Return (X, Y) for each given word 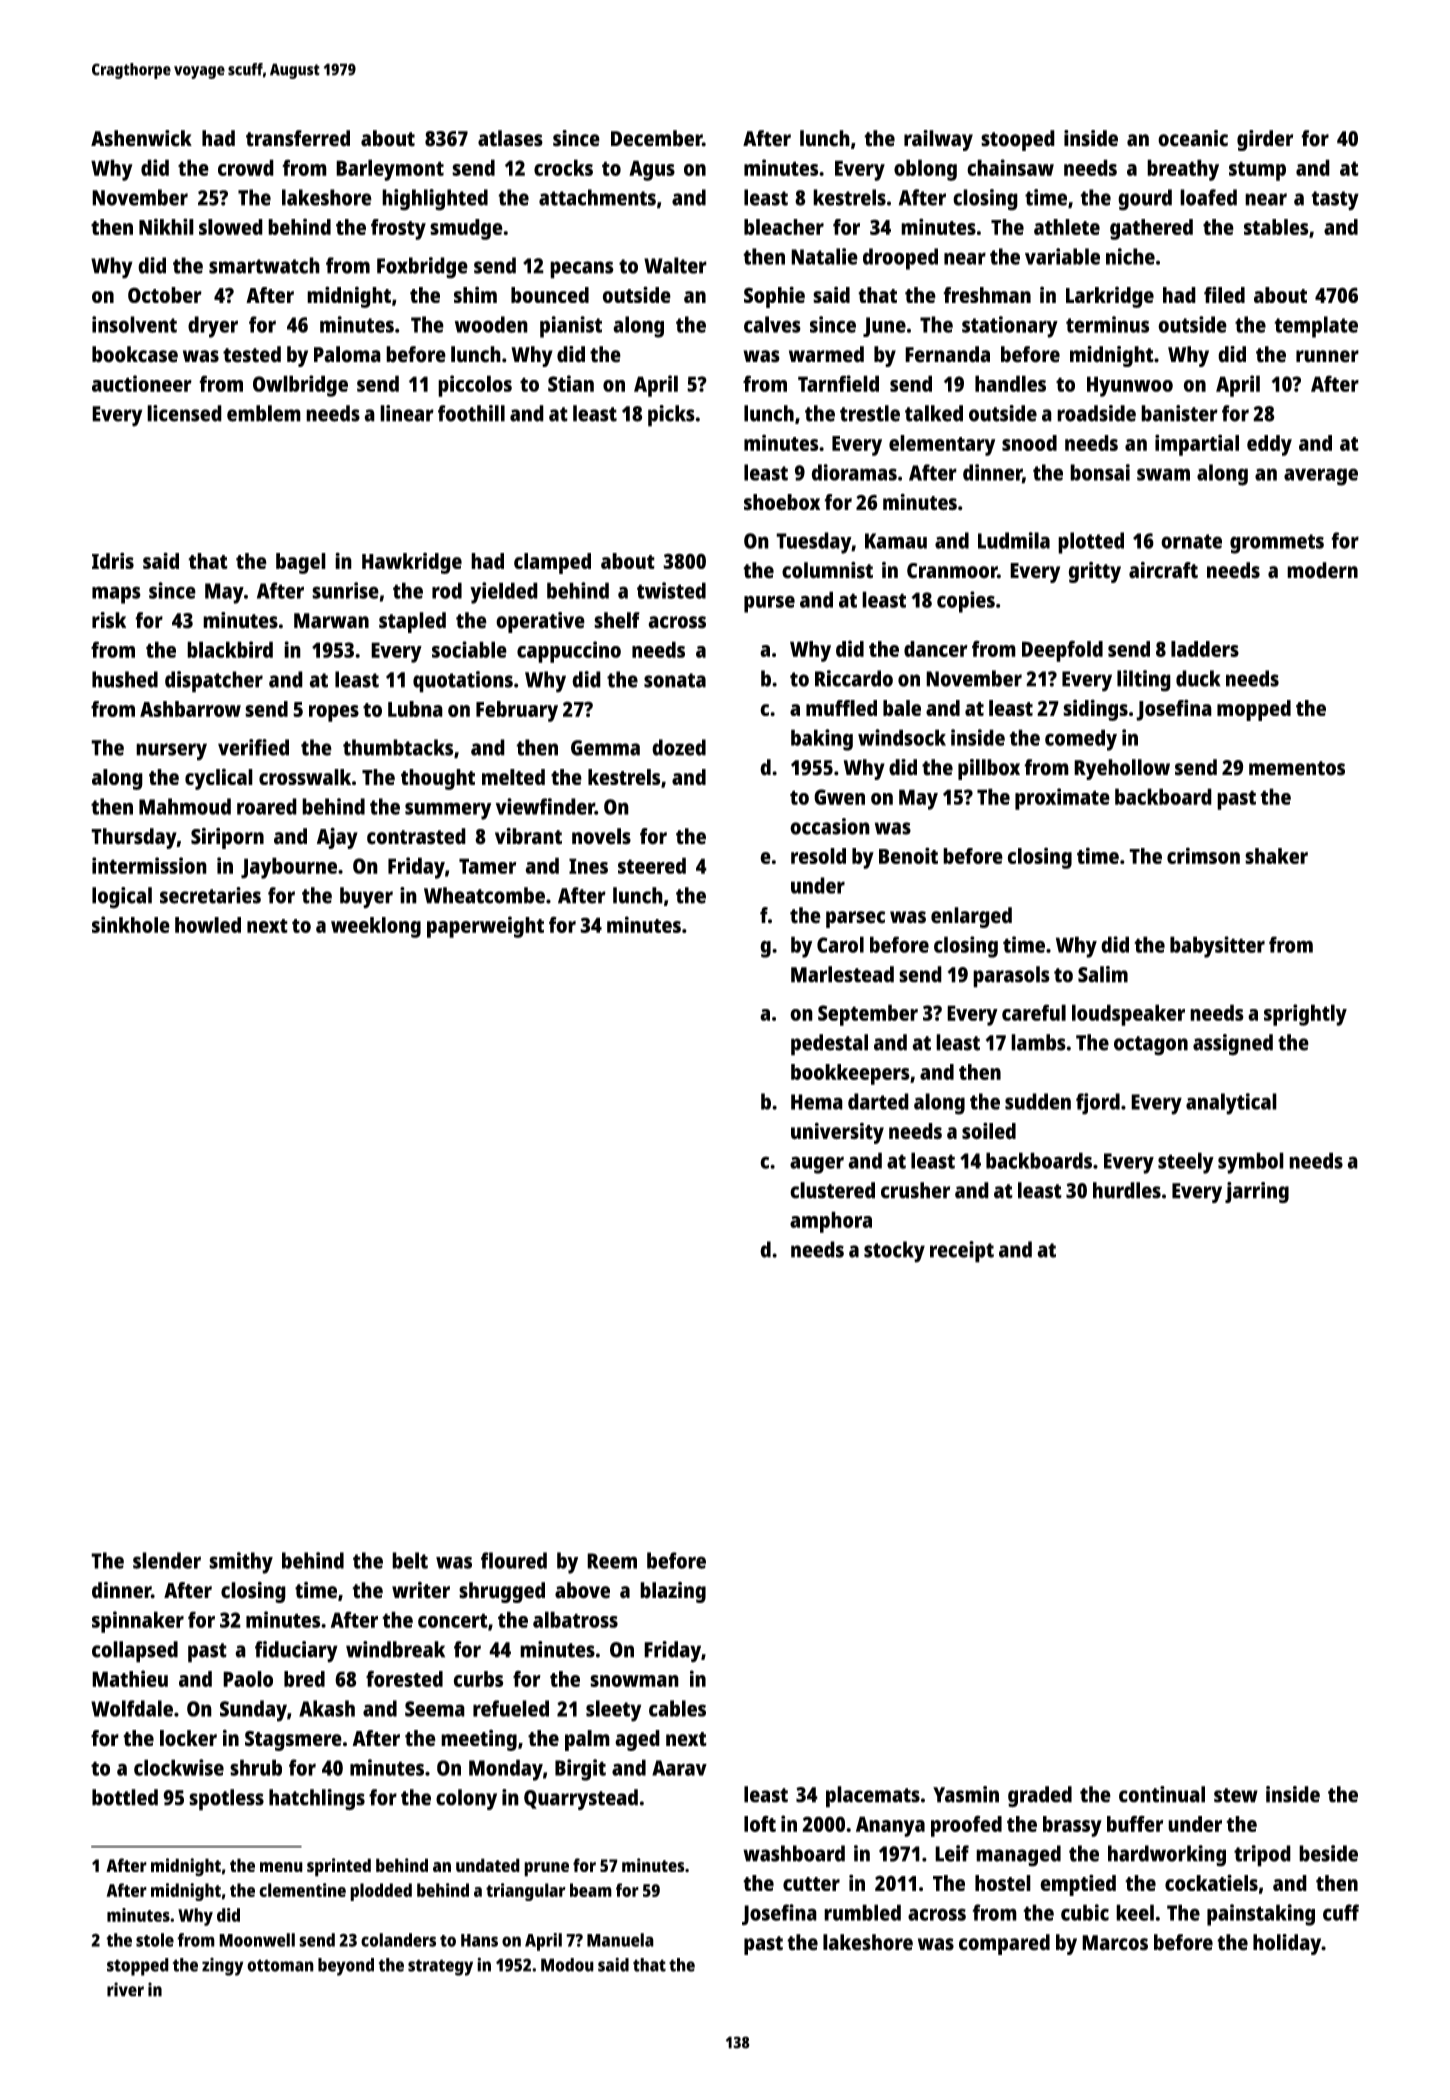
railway (938, 140)
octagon (1151, 1046)
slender (167, 1560)
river (125, 1989)
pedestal (829, 1045)
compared (1004, 1944)
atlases (510, 138)
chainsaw (1010, 167)
